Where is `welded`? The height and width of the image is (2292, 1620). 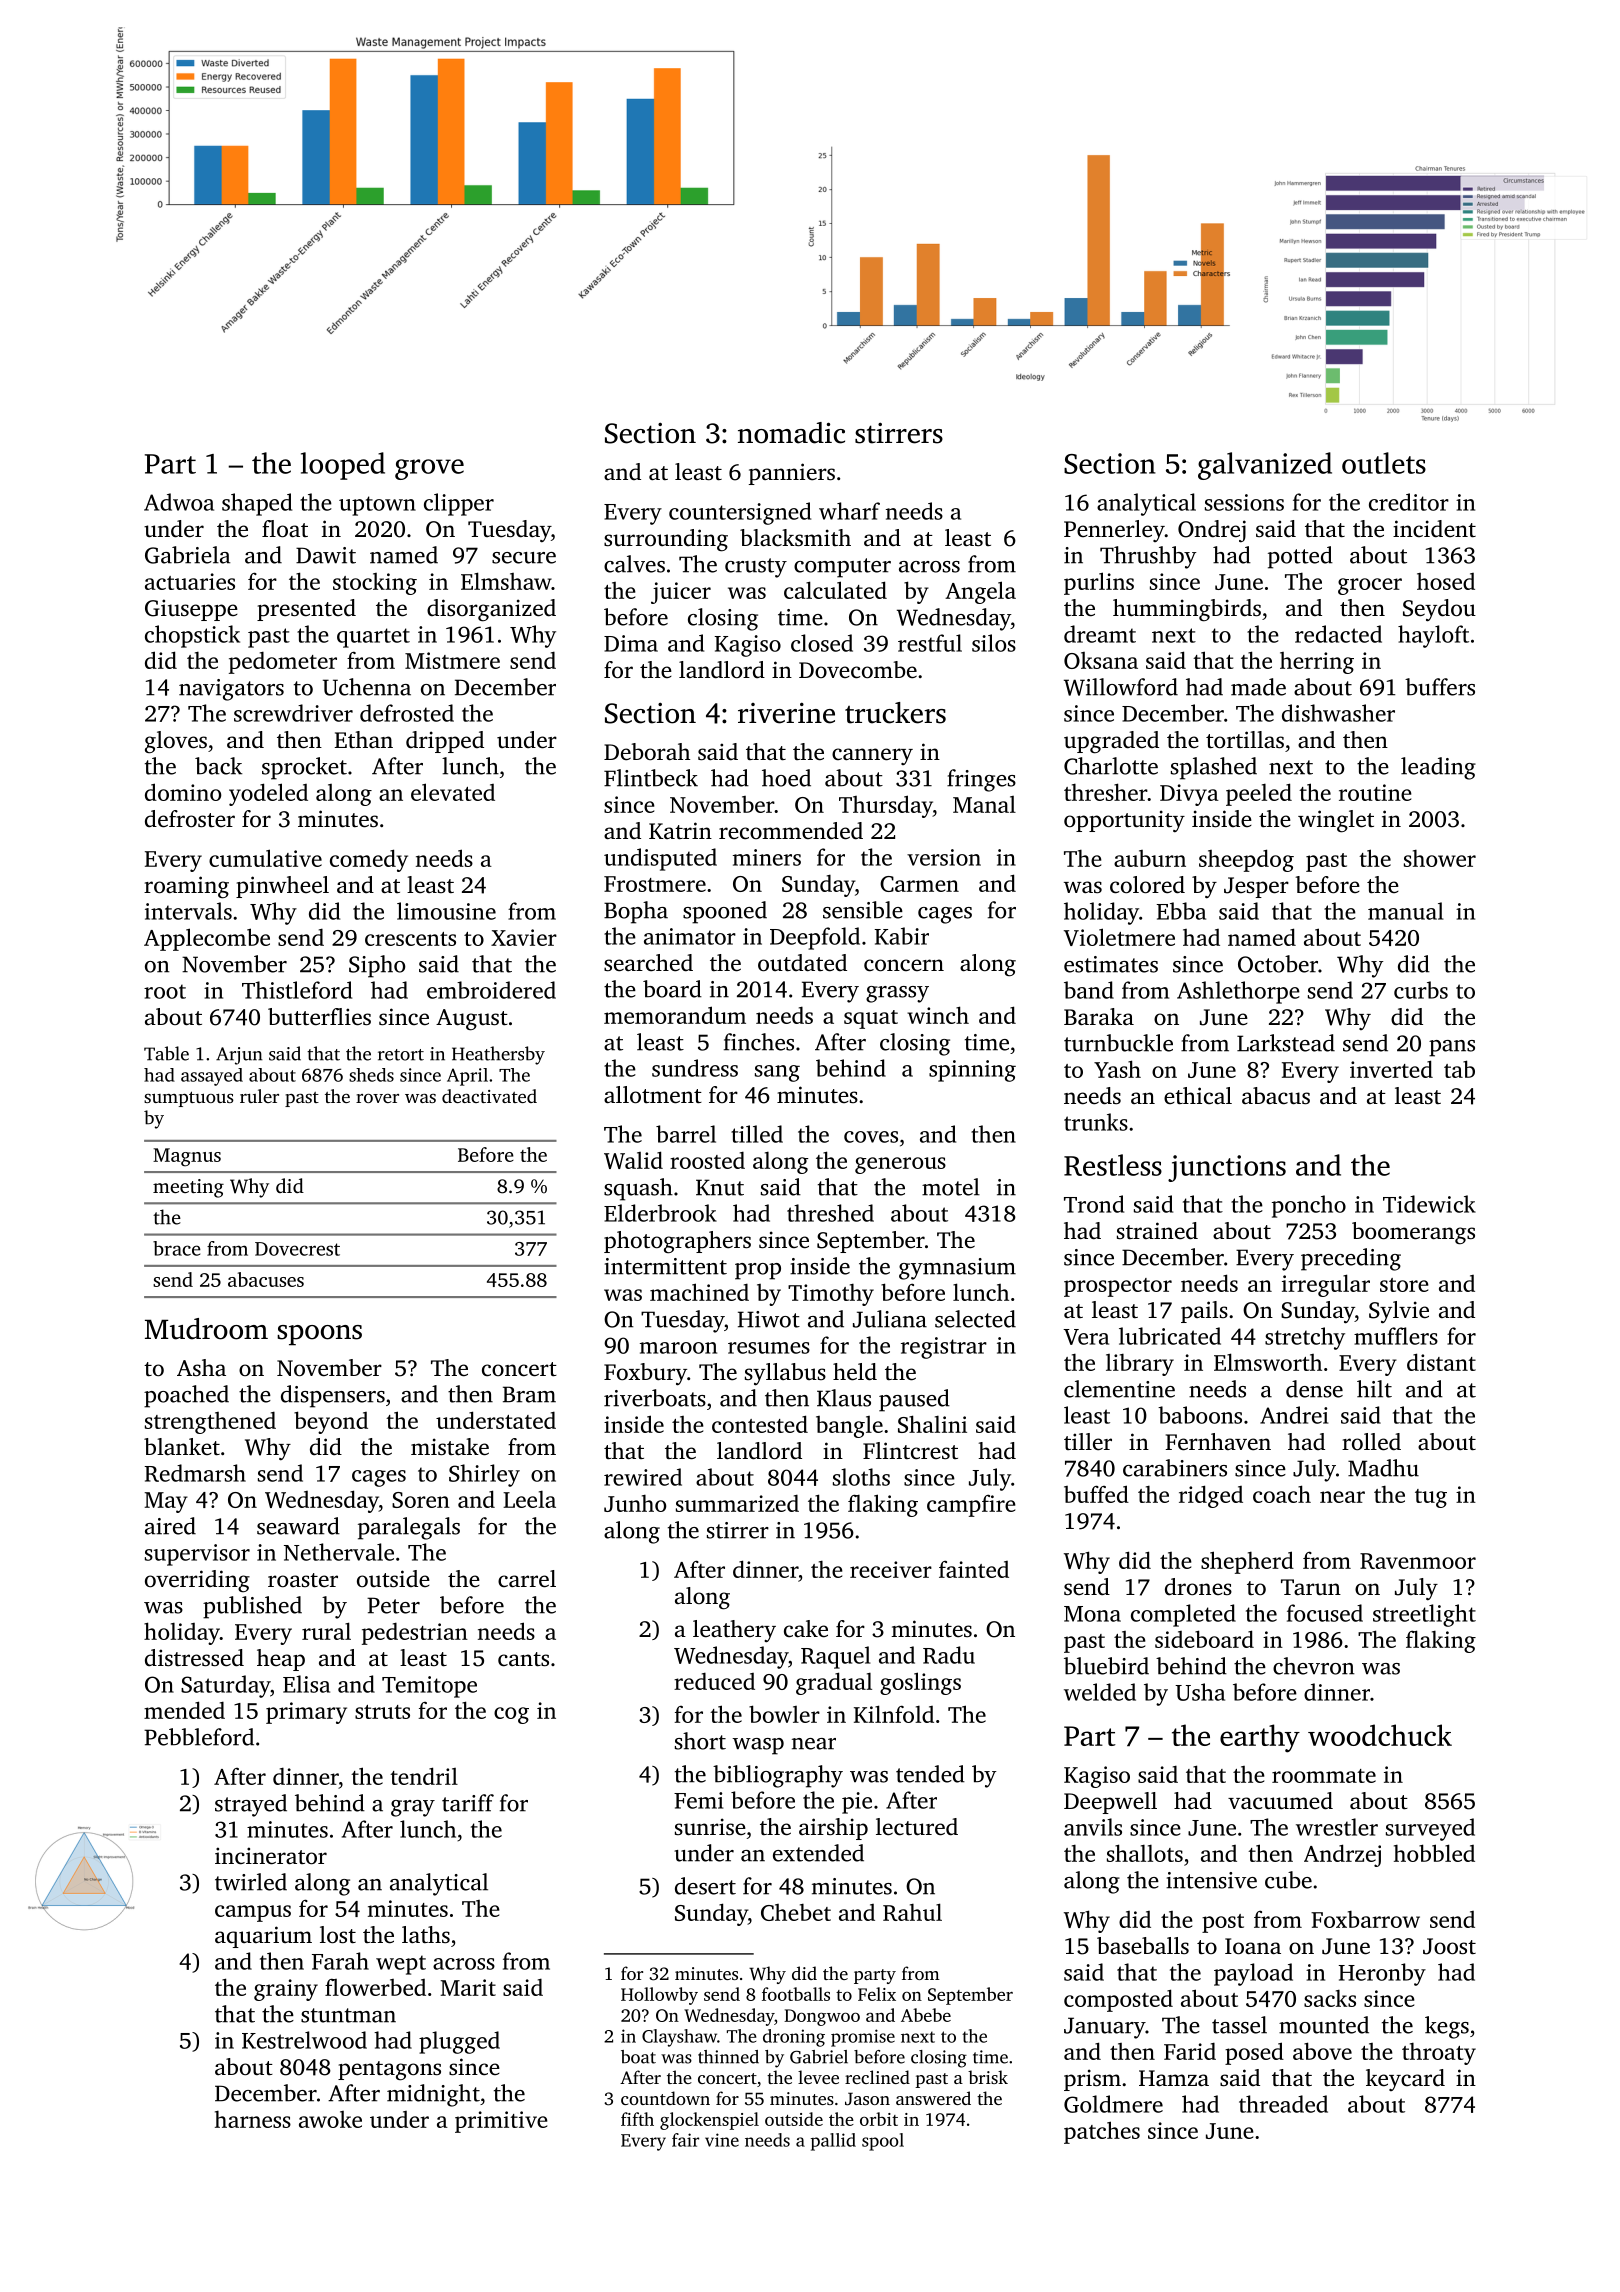
welded is located at coordinates (1100, 1692).
